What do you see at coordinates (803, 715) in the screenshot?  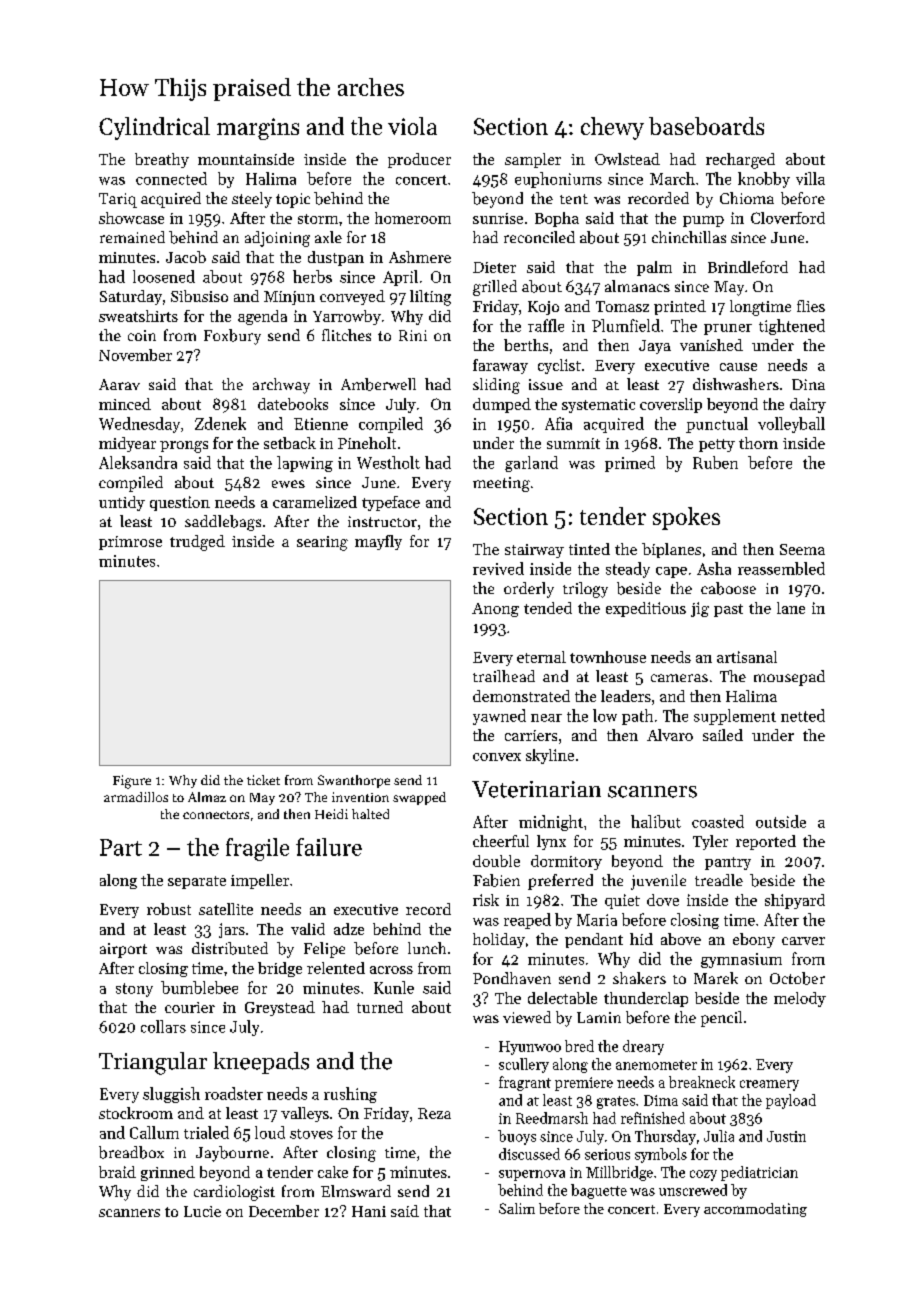 I see `netted` at bounding box center [803, 715].
